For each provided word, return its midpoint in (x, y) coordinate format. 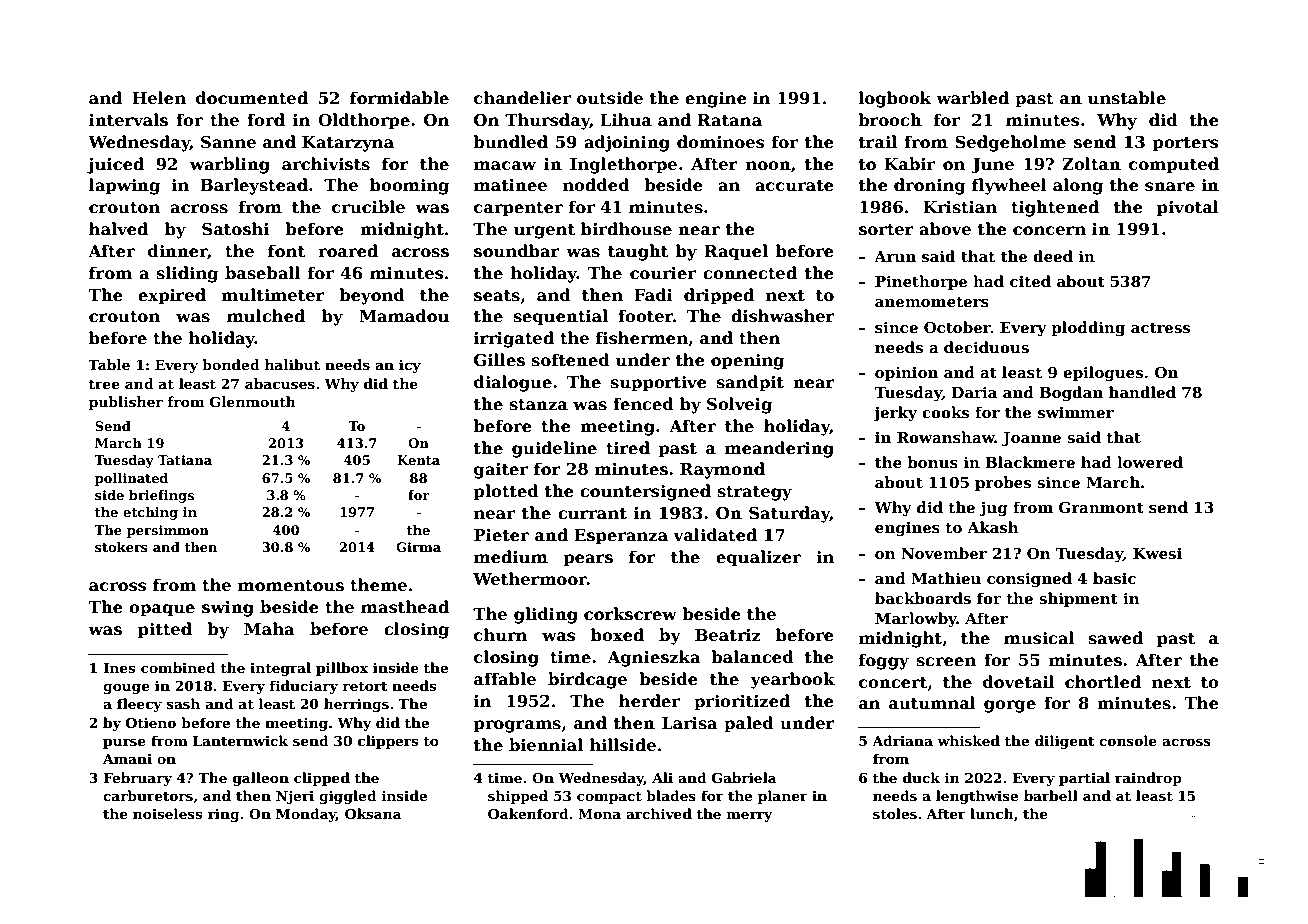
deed (1053, 256)
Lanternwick (240, 740)
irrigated (514, 339)
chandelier (522, 98)
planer (783, 797)
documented (252, 98)
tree (104, 384)
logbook (895, 99)
